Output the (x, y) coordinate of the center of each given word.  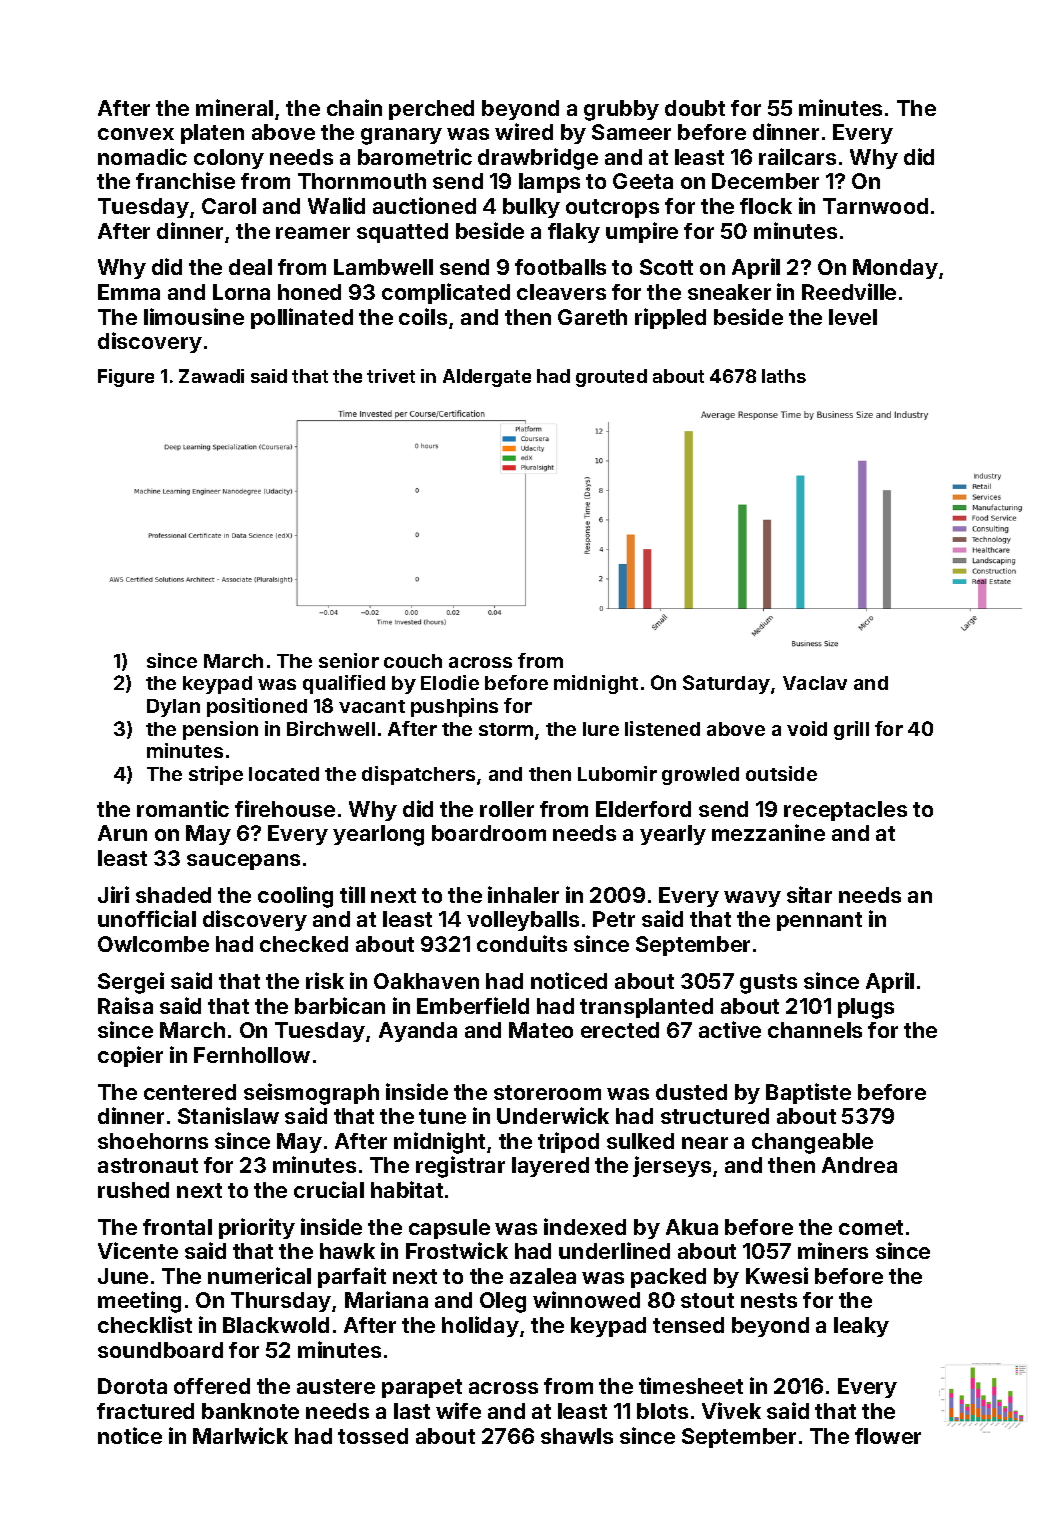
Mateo (541, 1030)
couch (413, 661)
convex (136, 134)
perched (431, 110)
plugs (866, 1008)
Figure (126, 378)
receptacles (845, 811)
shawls (577, 1436)
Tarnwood (875, 206)
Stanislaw (228, 1115)
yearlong (378, 835)
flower (888, 1436)
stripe (216, 775)
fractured (145, 1411)
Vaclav (815, 683)
